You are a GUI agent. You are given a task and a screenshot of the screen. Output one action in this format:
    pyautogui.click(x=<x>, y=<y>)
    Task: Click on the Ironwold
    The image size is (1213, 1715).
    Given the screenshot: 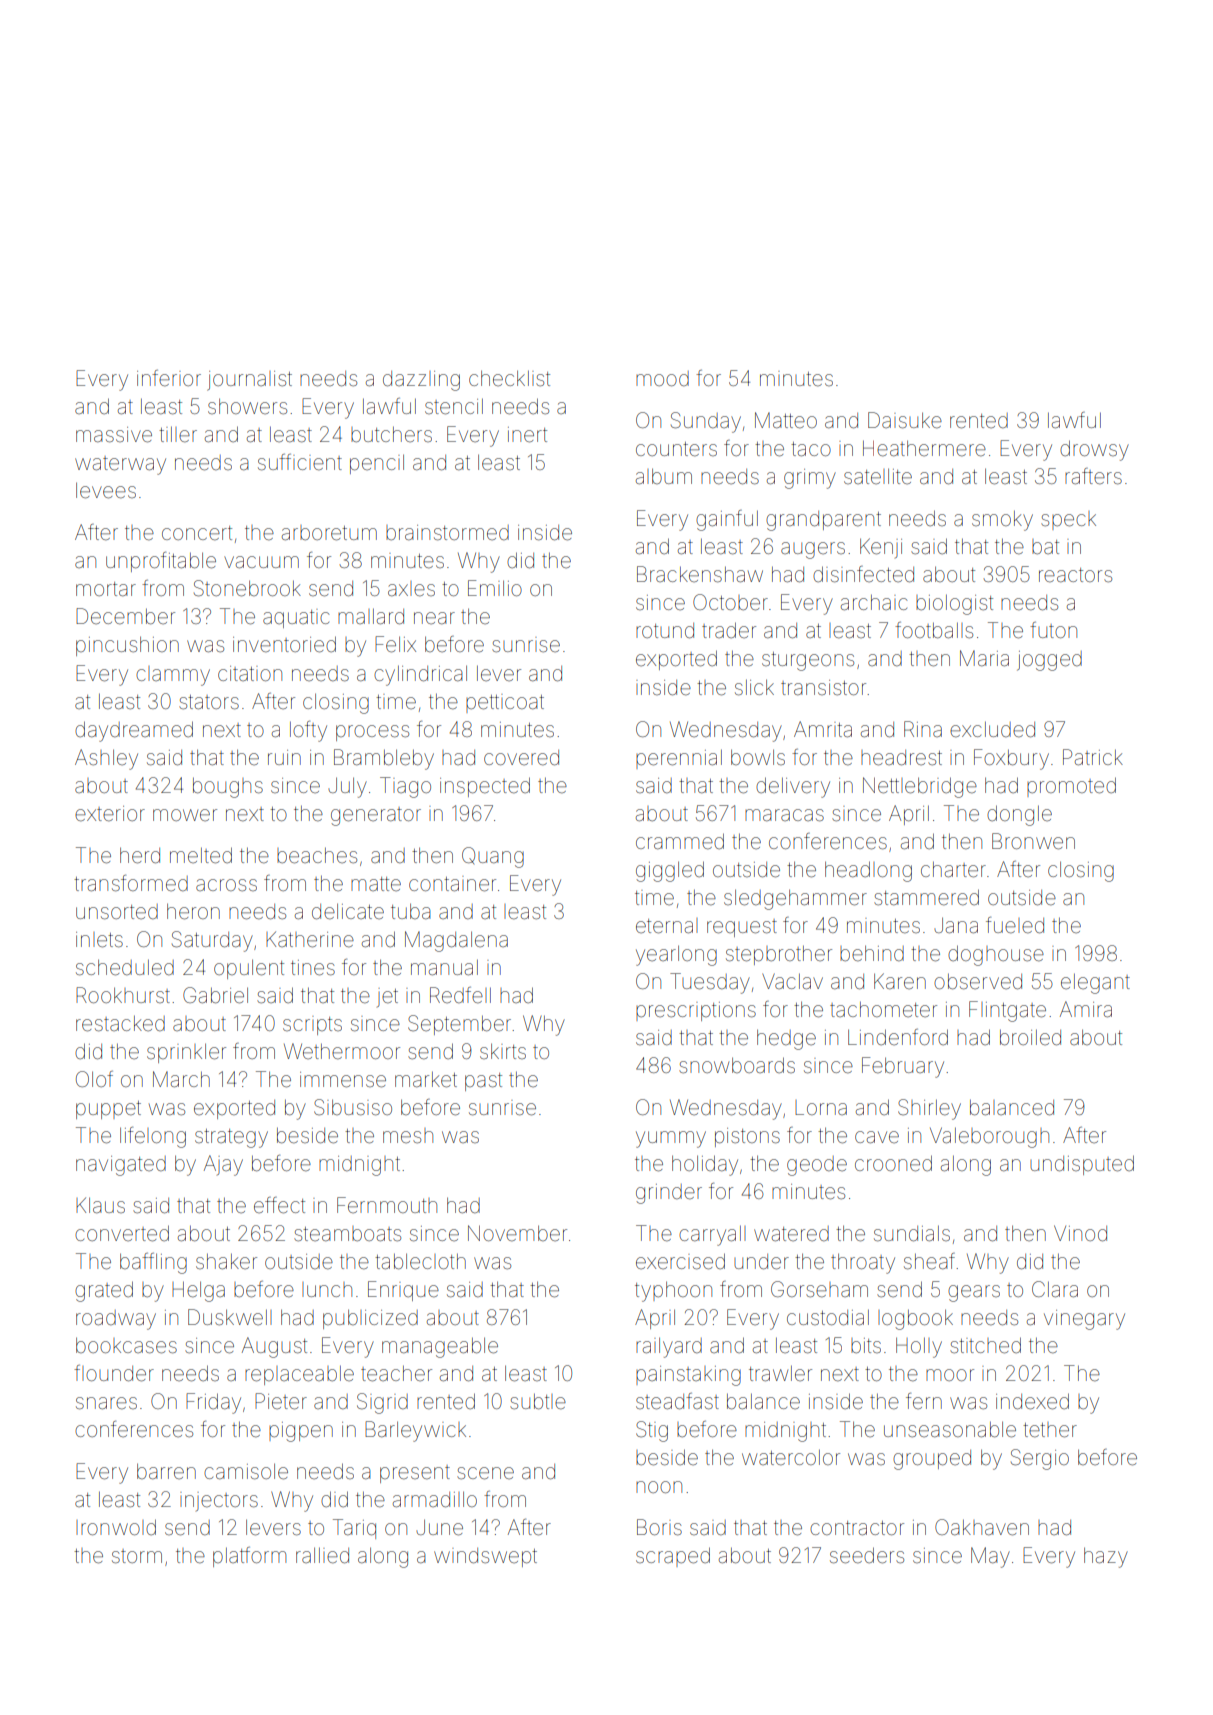 What is the action you would take?
    pyautogui.click(x=116, y=1527)
